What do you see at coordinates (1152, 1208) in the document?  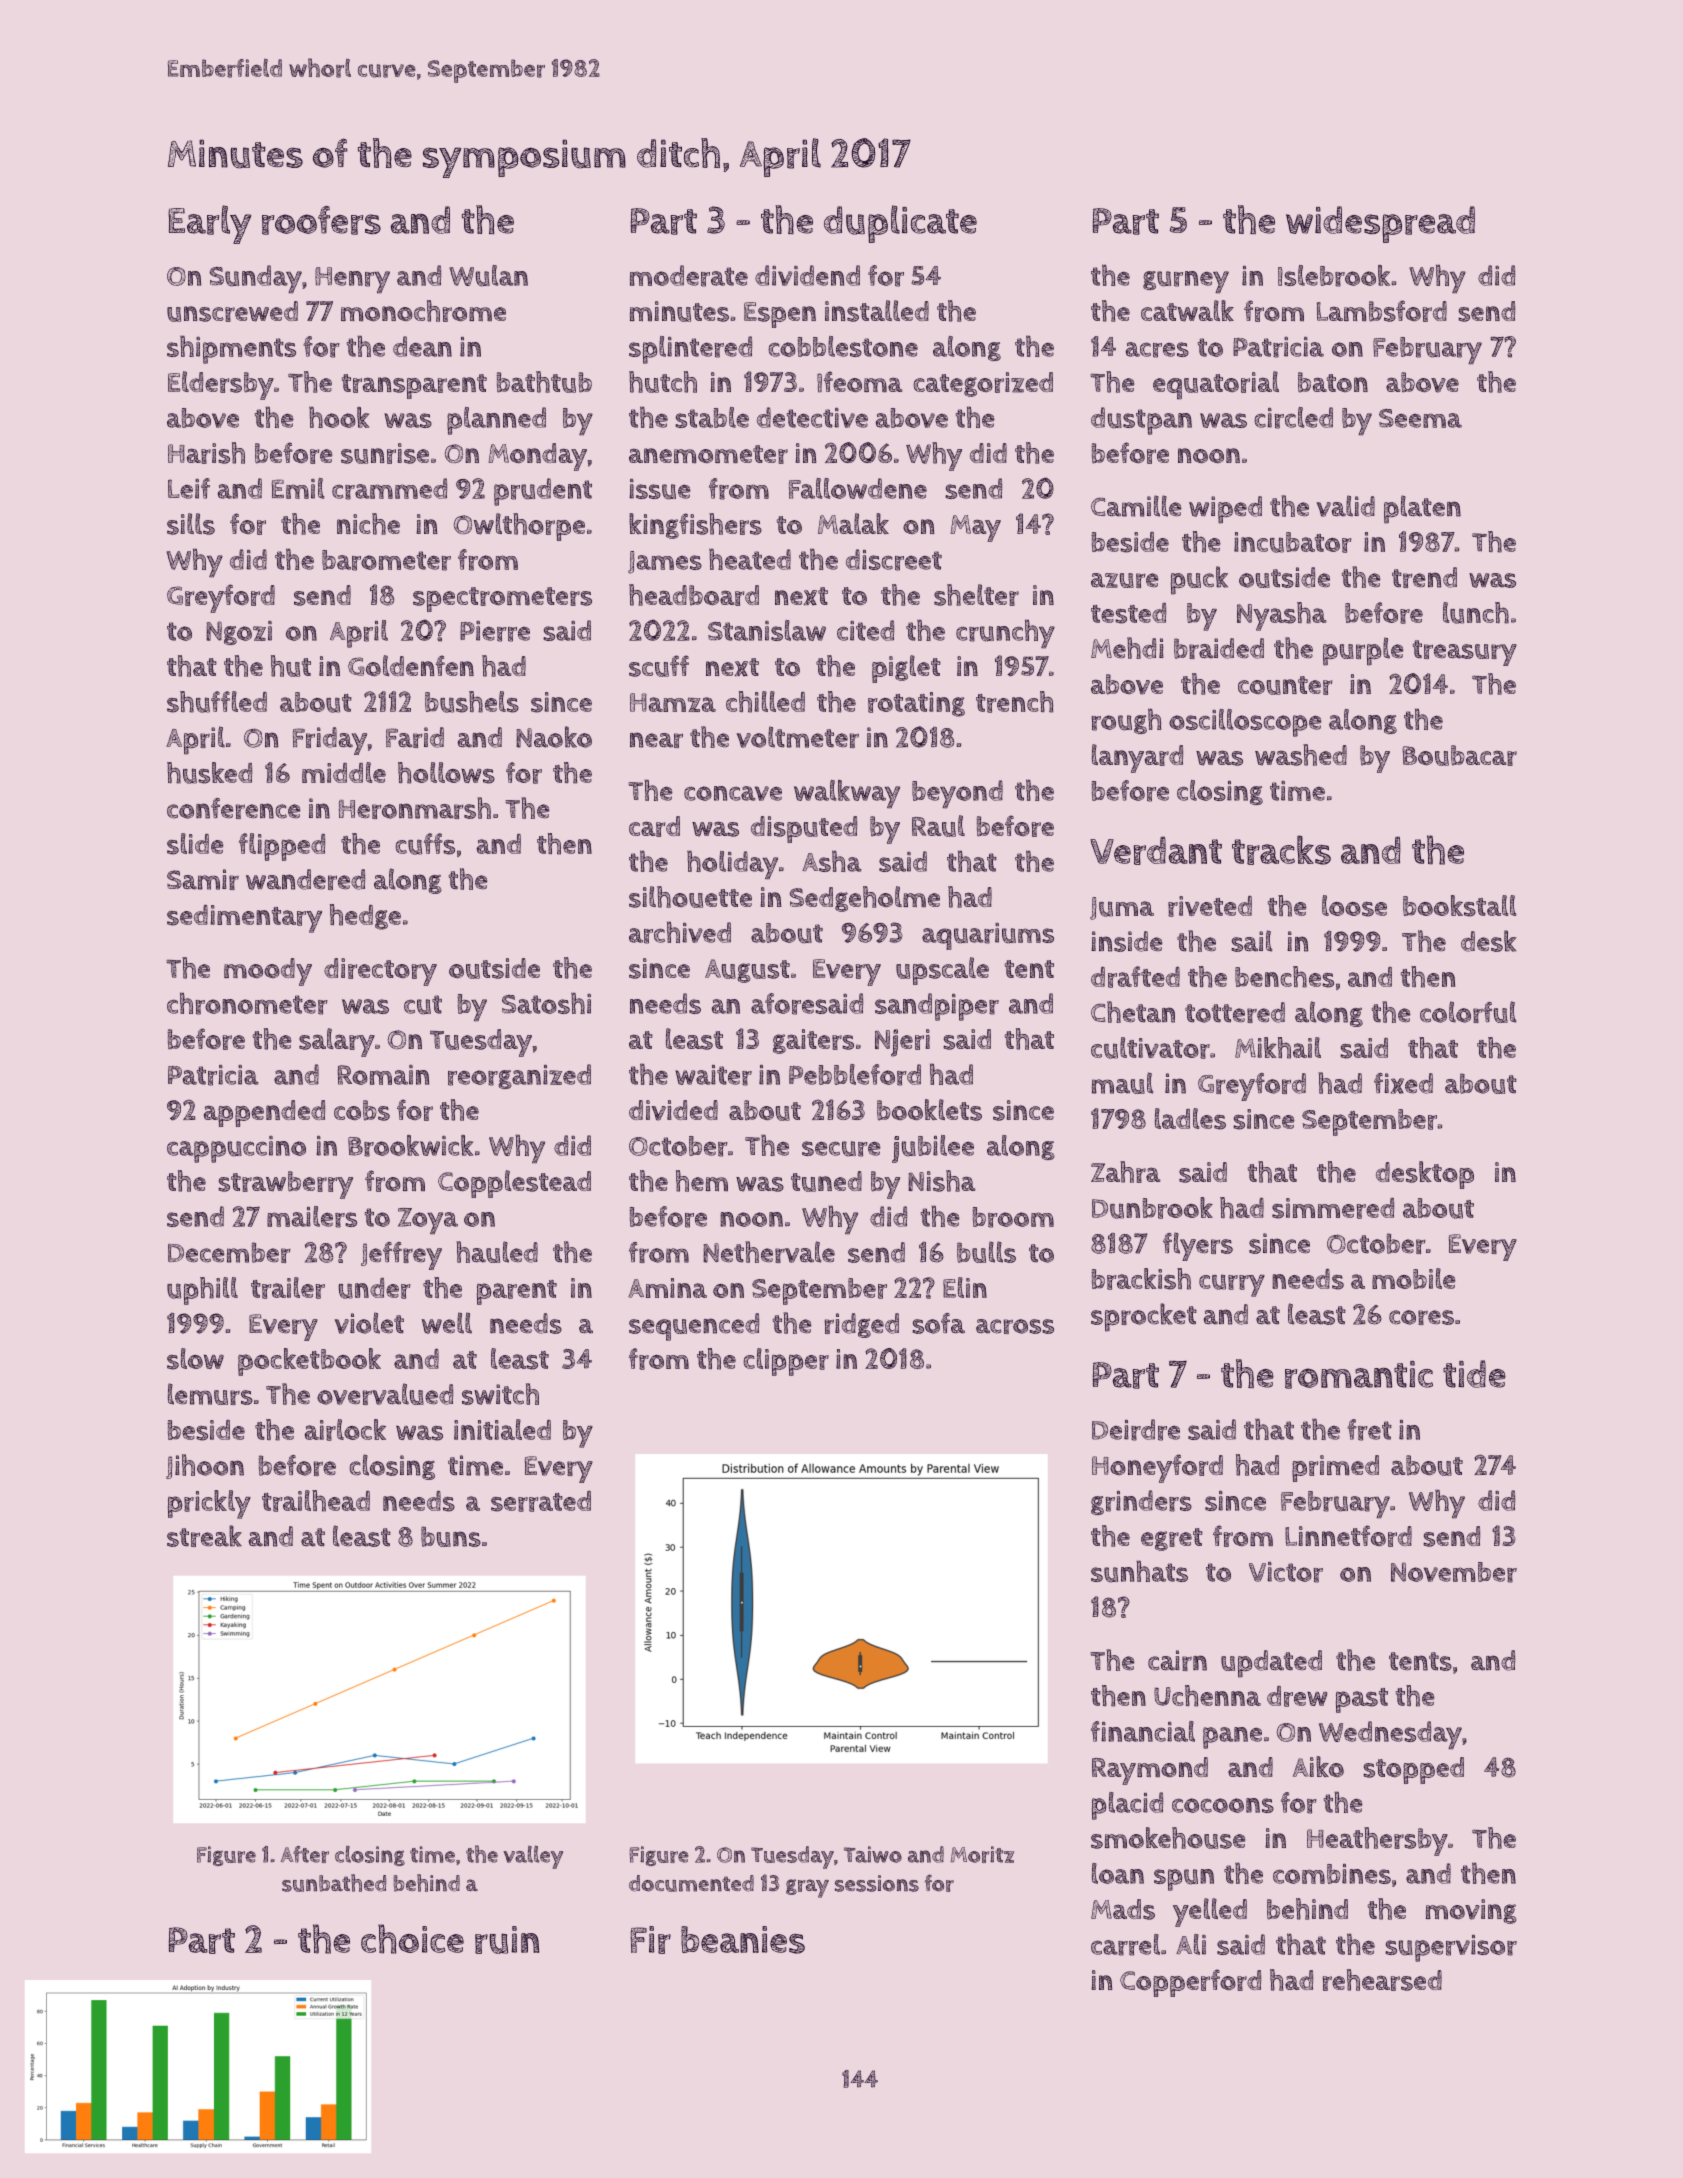 I see `Dunbrook` at bounding box center [1152, 1208].
